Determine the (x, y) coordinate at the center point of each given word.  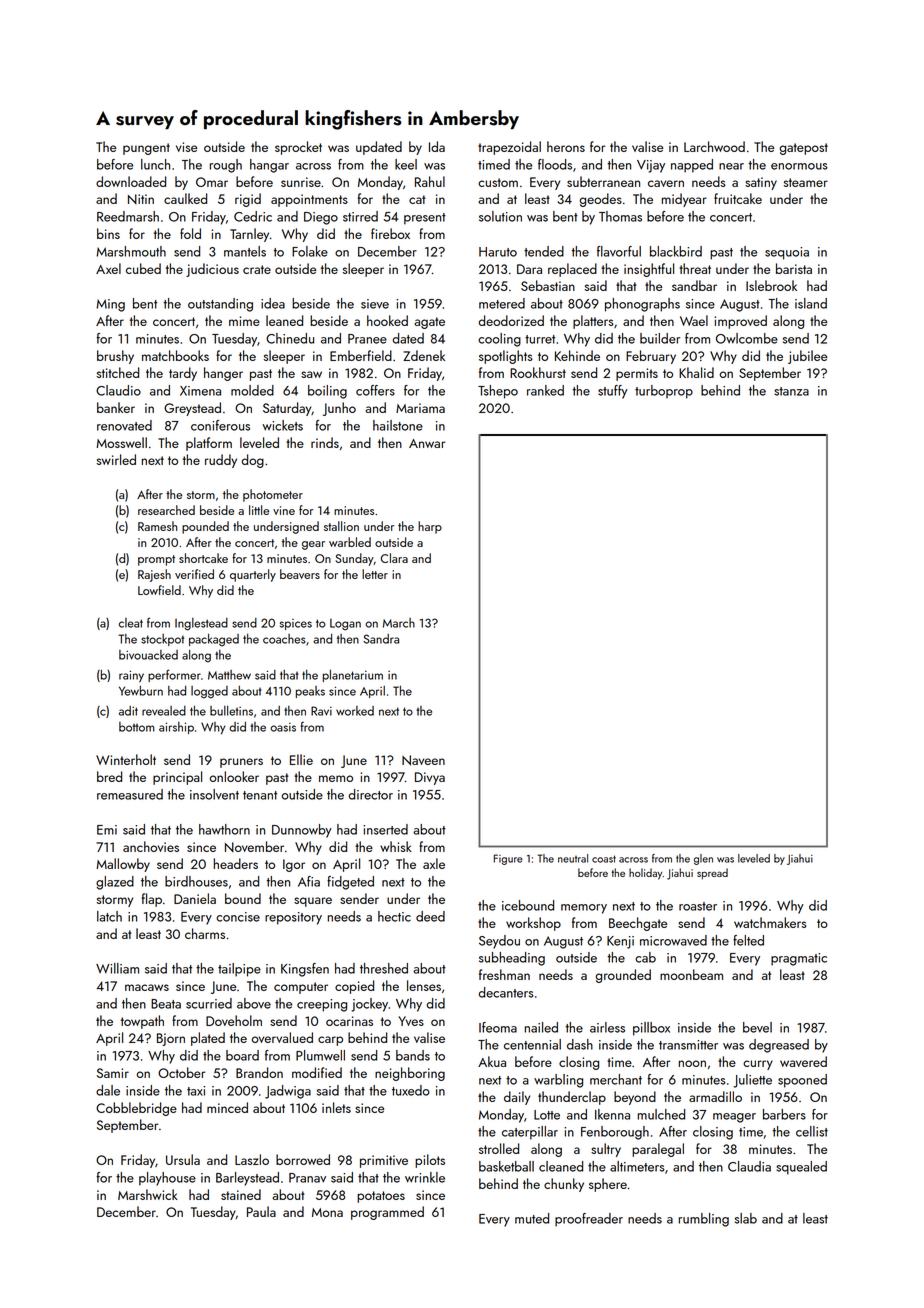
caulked (185, 198)
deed (430, 916)
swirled (116, 459)
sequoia (787, 253)
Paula (261, 1211)
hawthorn (224, 829)
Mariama (420, 408)
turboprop (664, 392)
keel (406, 164)
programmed (387, 1213)
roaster (698, 906)
